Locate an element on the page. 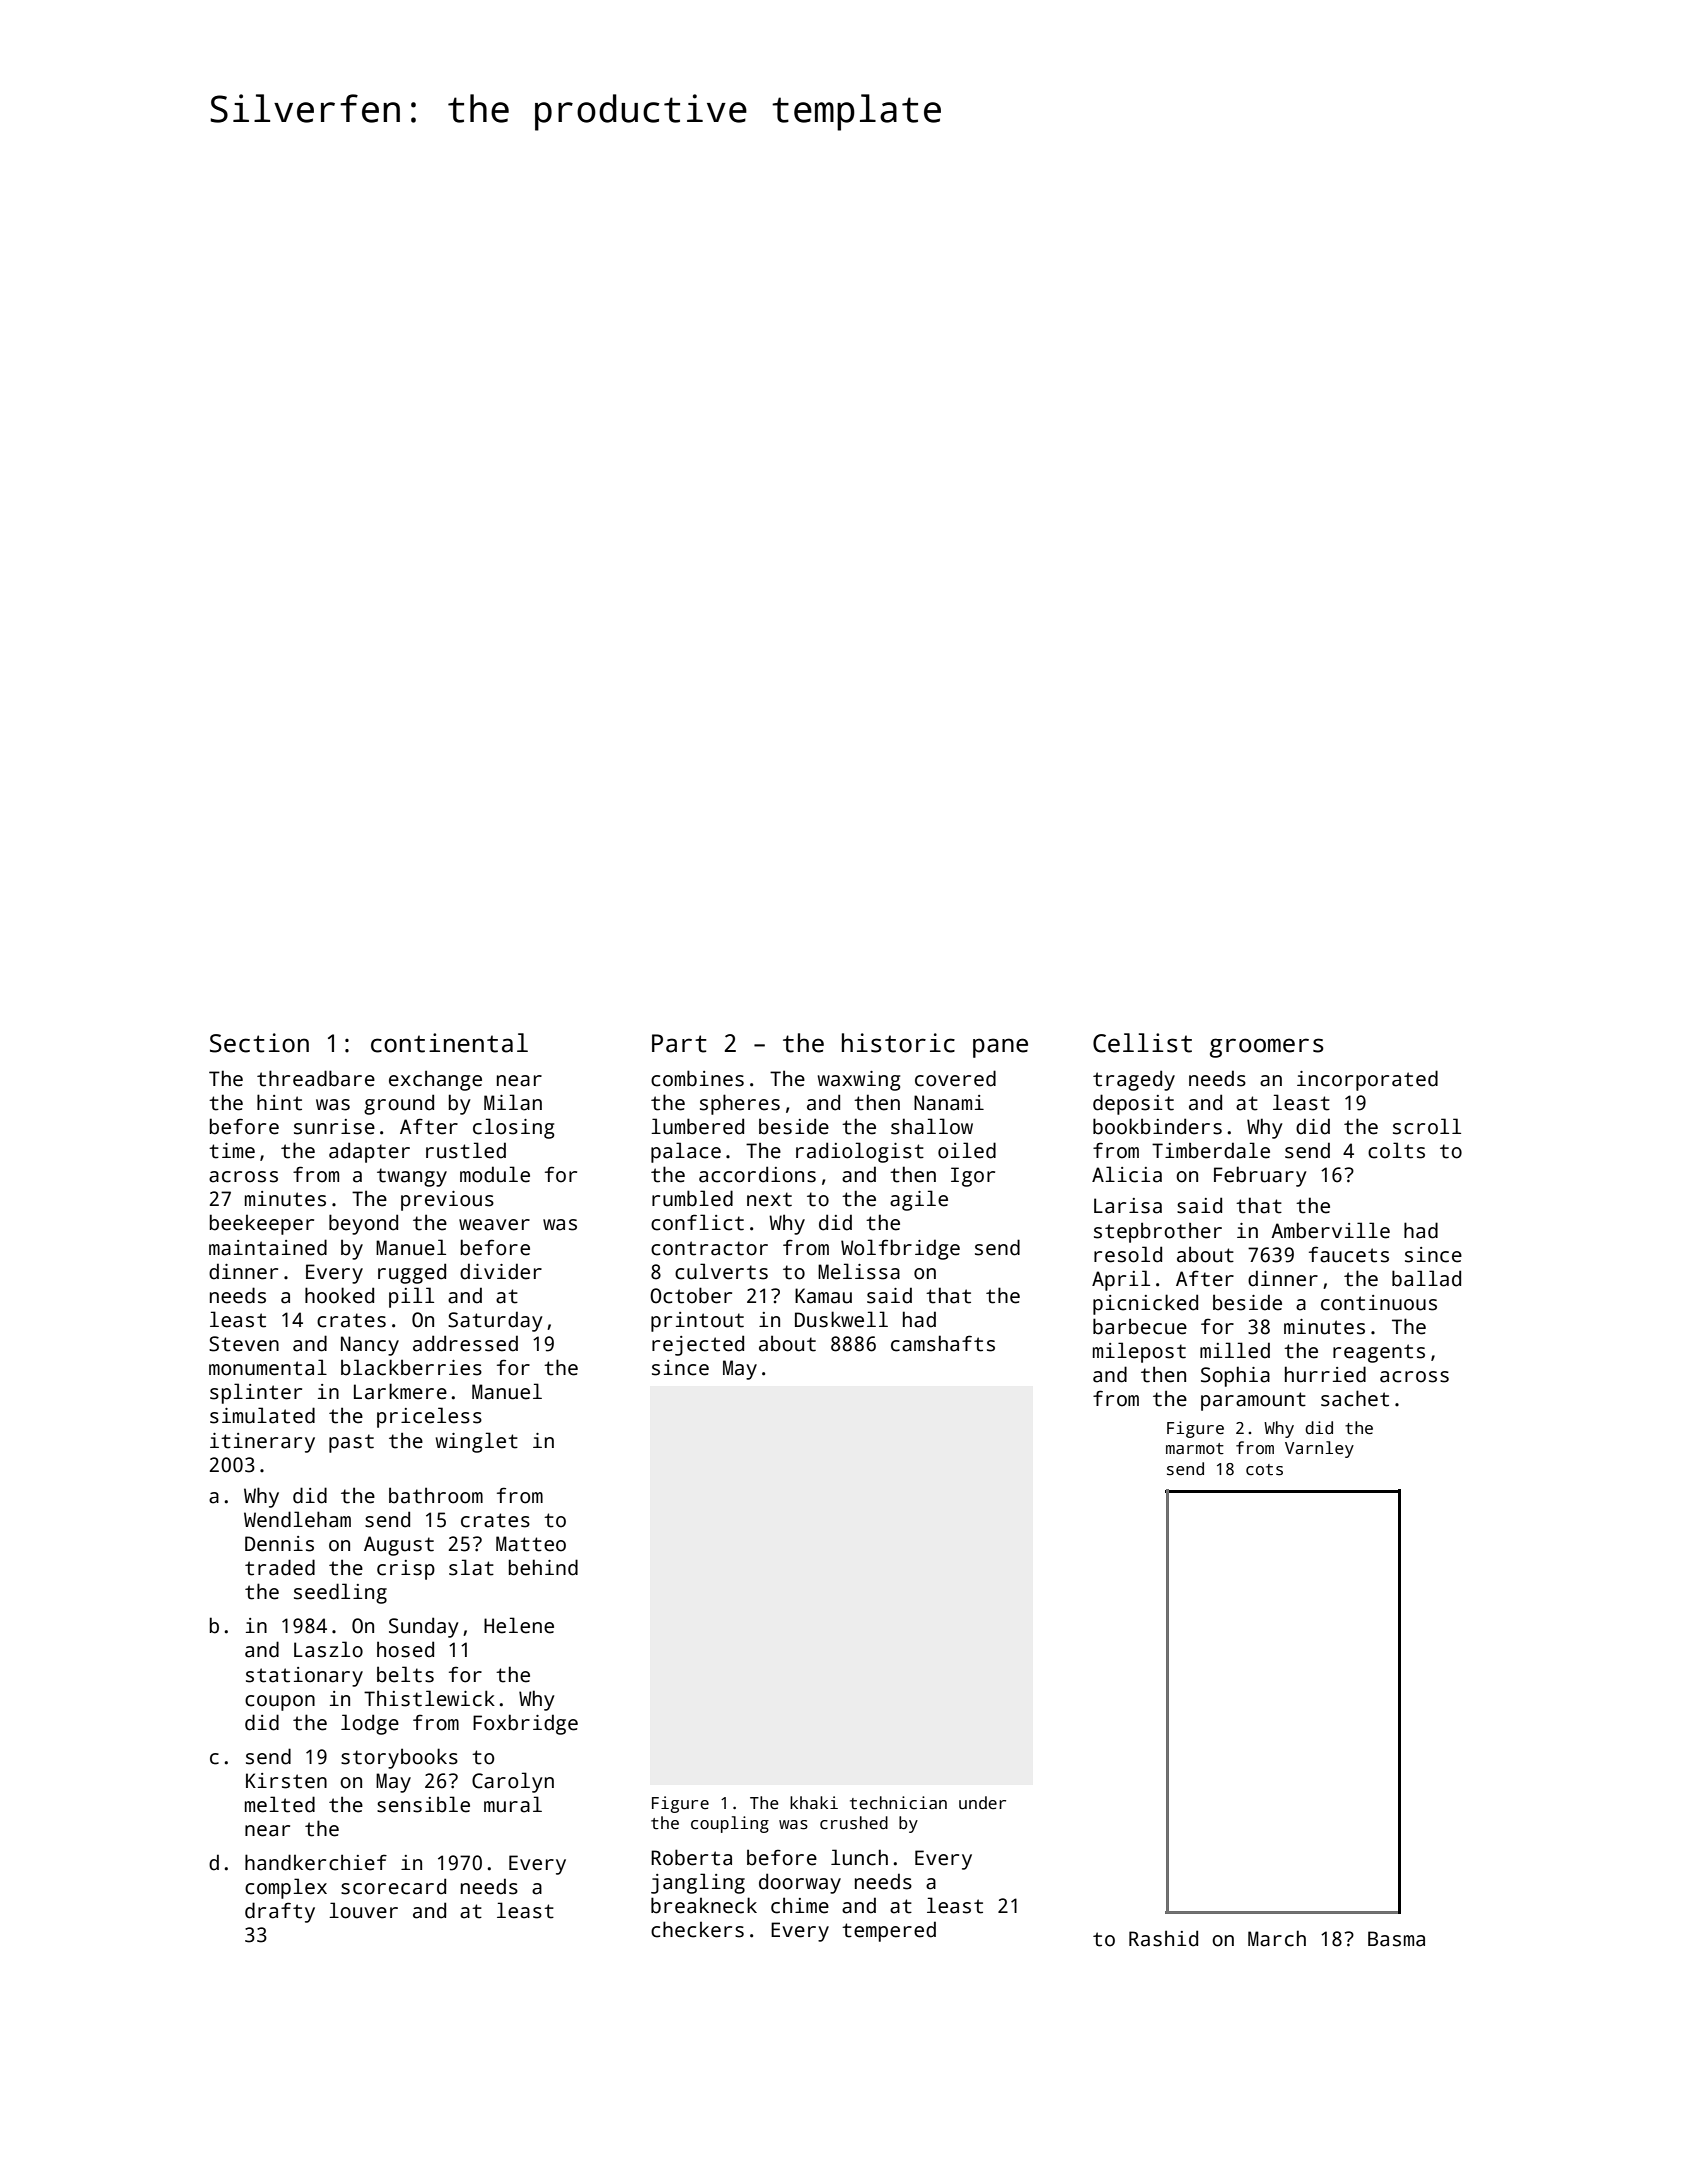 Image resolution: width=1683 pixels, height=2178 pixels. incorporated is located at coordinates (1367, 1080).
